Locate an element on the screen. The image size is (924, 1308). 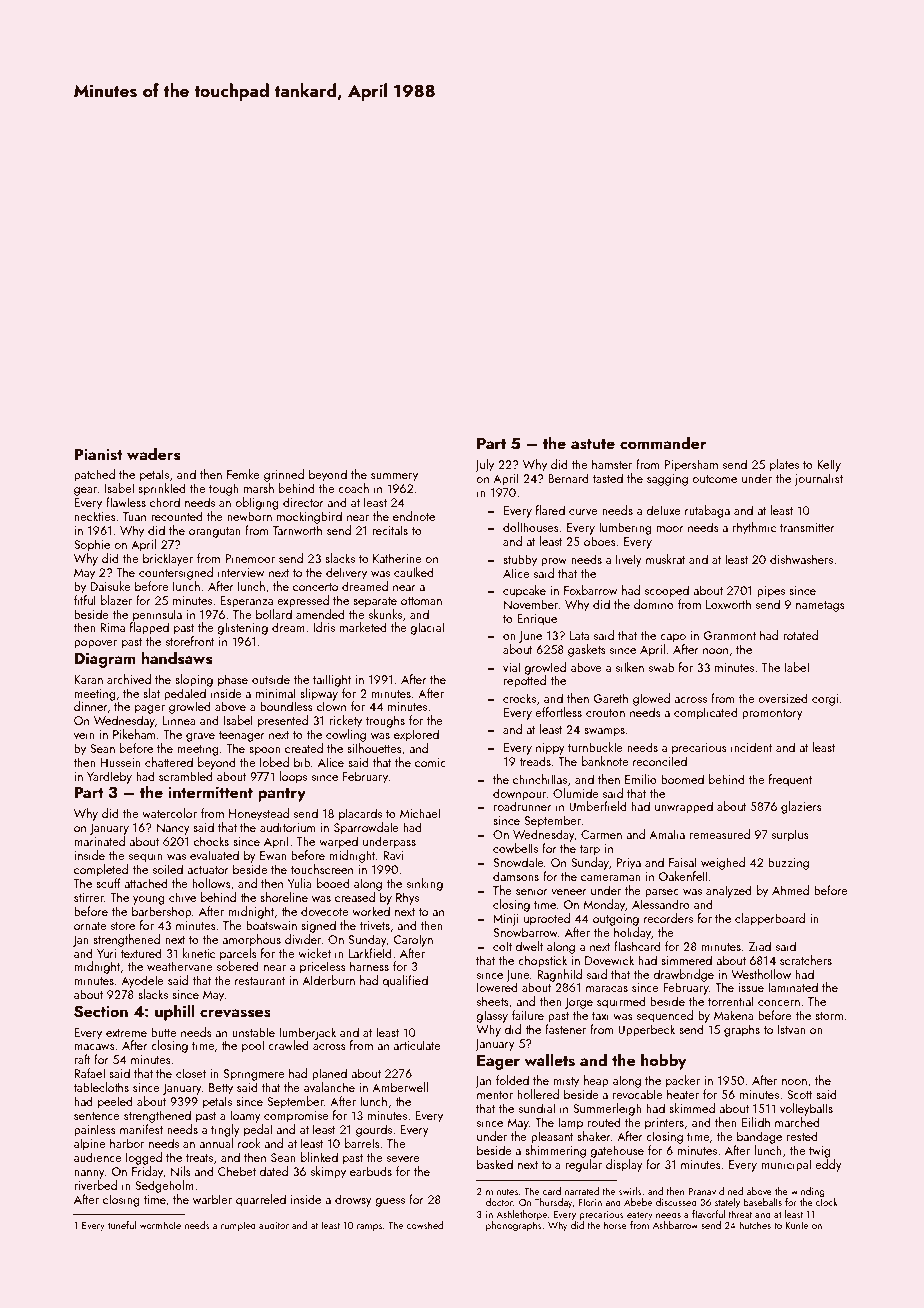
lumberjack is located at coordinates (307, 1033).
